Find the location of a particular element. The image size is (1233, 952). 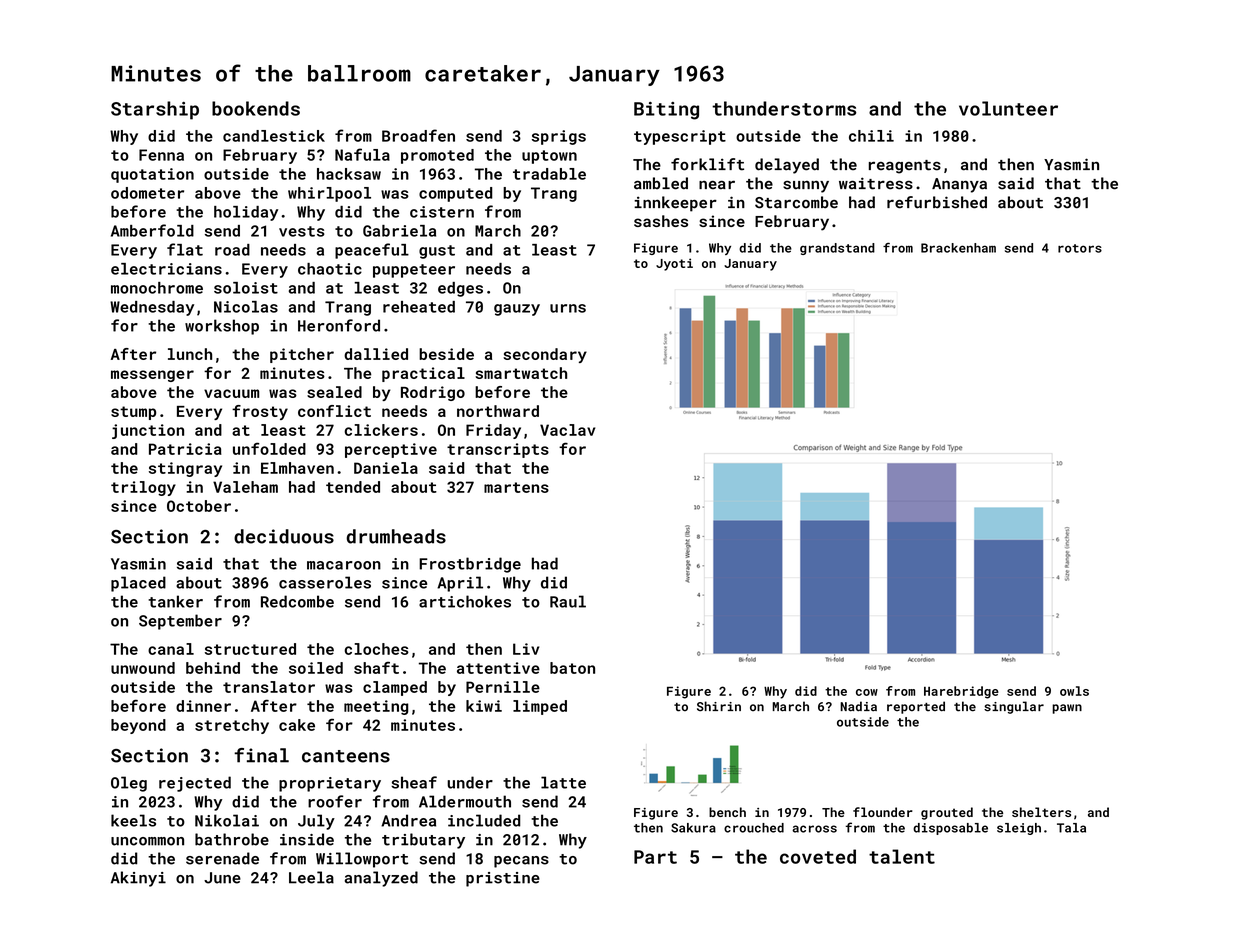

Shirin is located at coordinates (719, 706).
